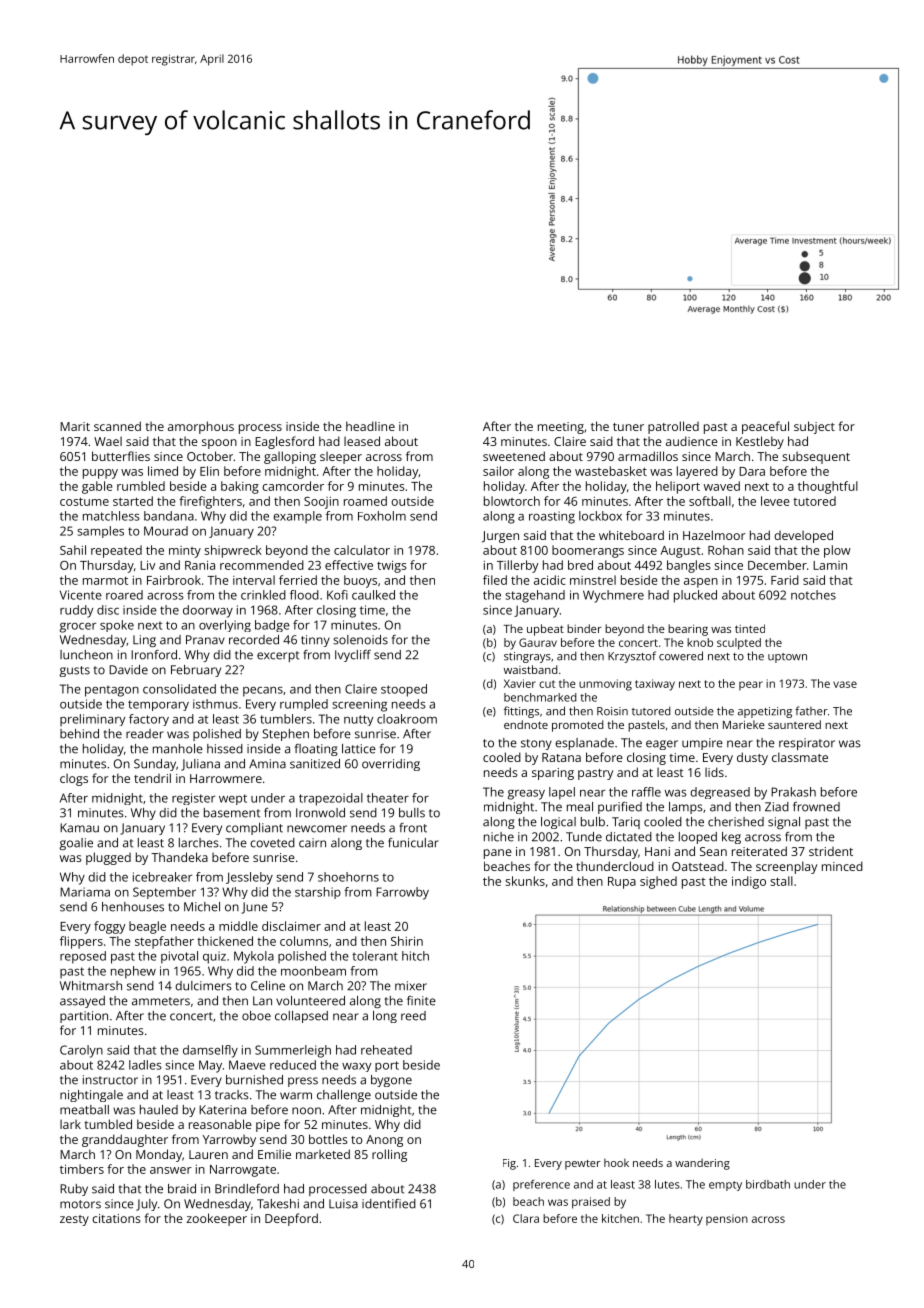 The image size is (924, 1308). What do you see at coordinates (816, 807) in the screenshot?
I see `frowned` at bounding box center [816, 807].
